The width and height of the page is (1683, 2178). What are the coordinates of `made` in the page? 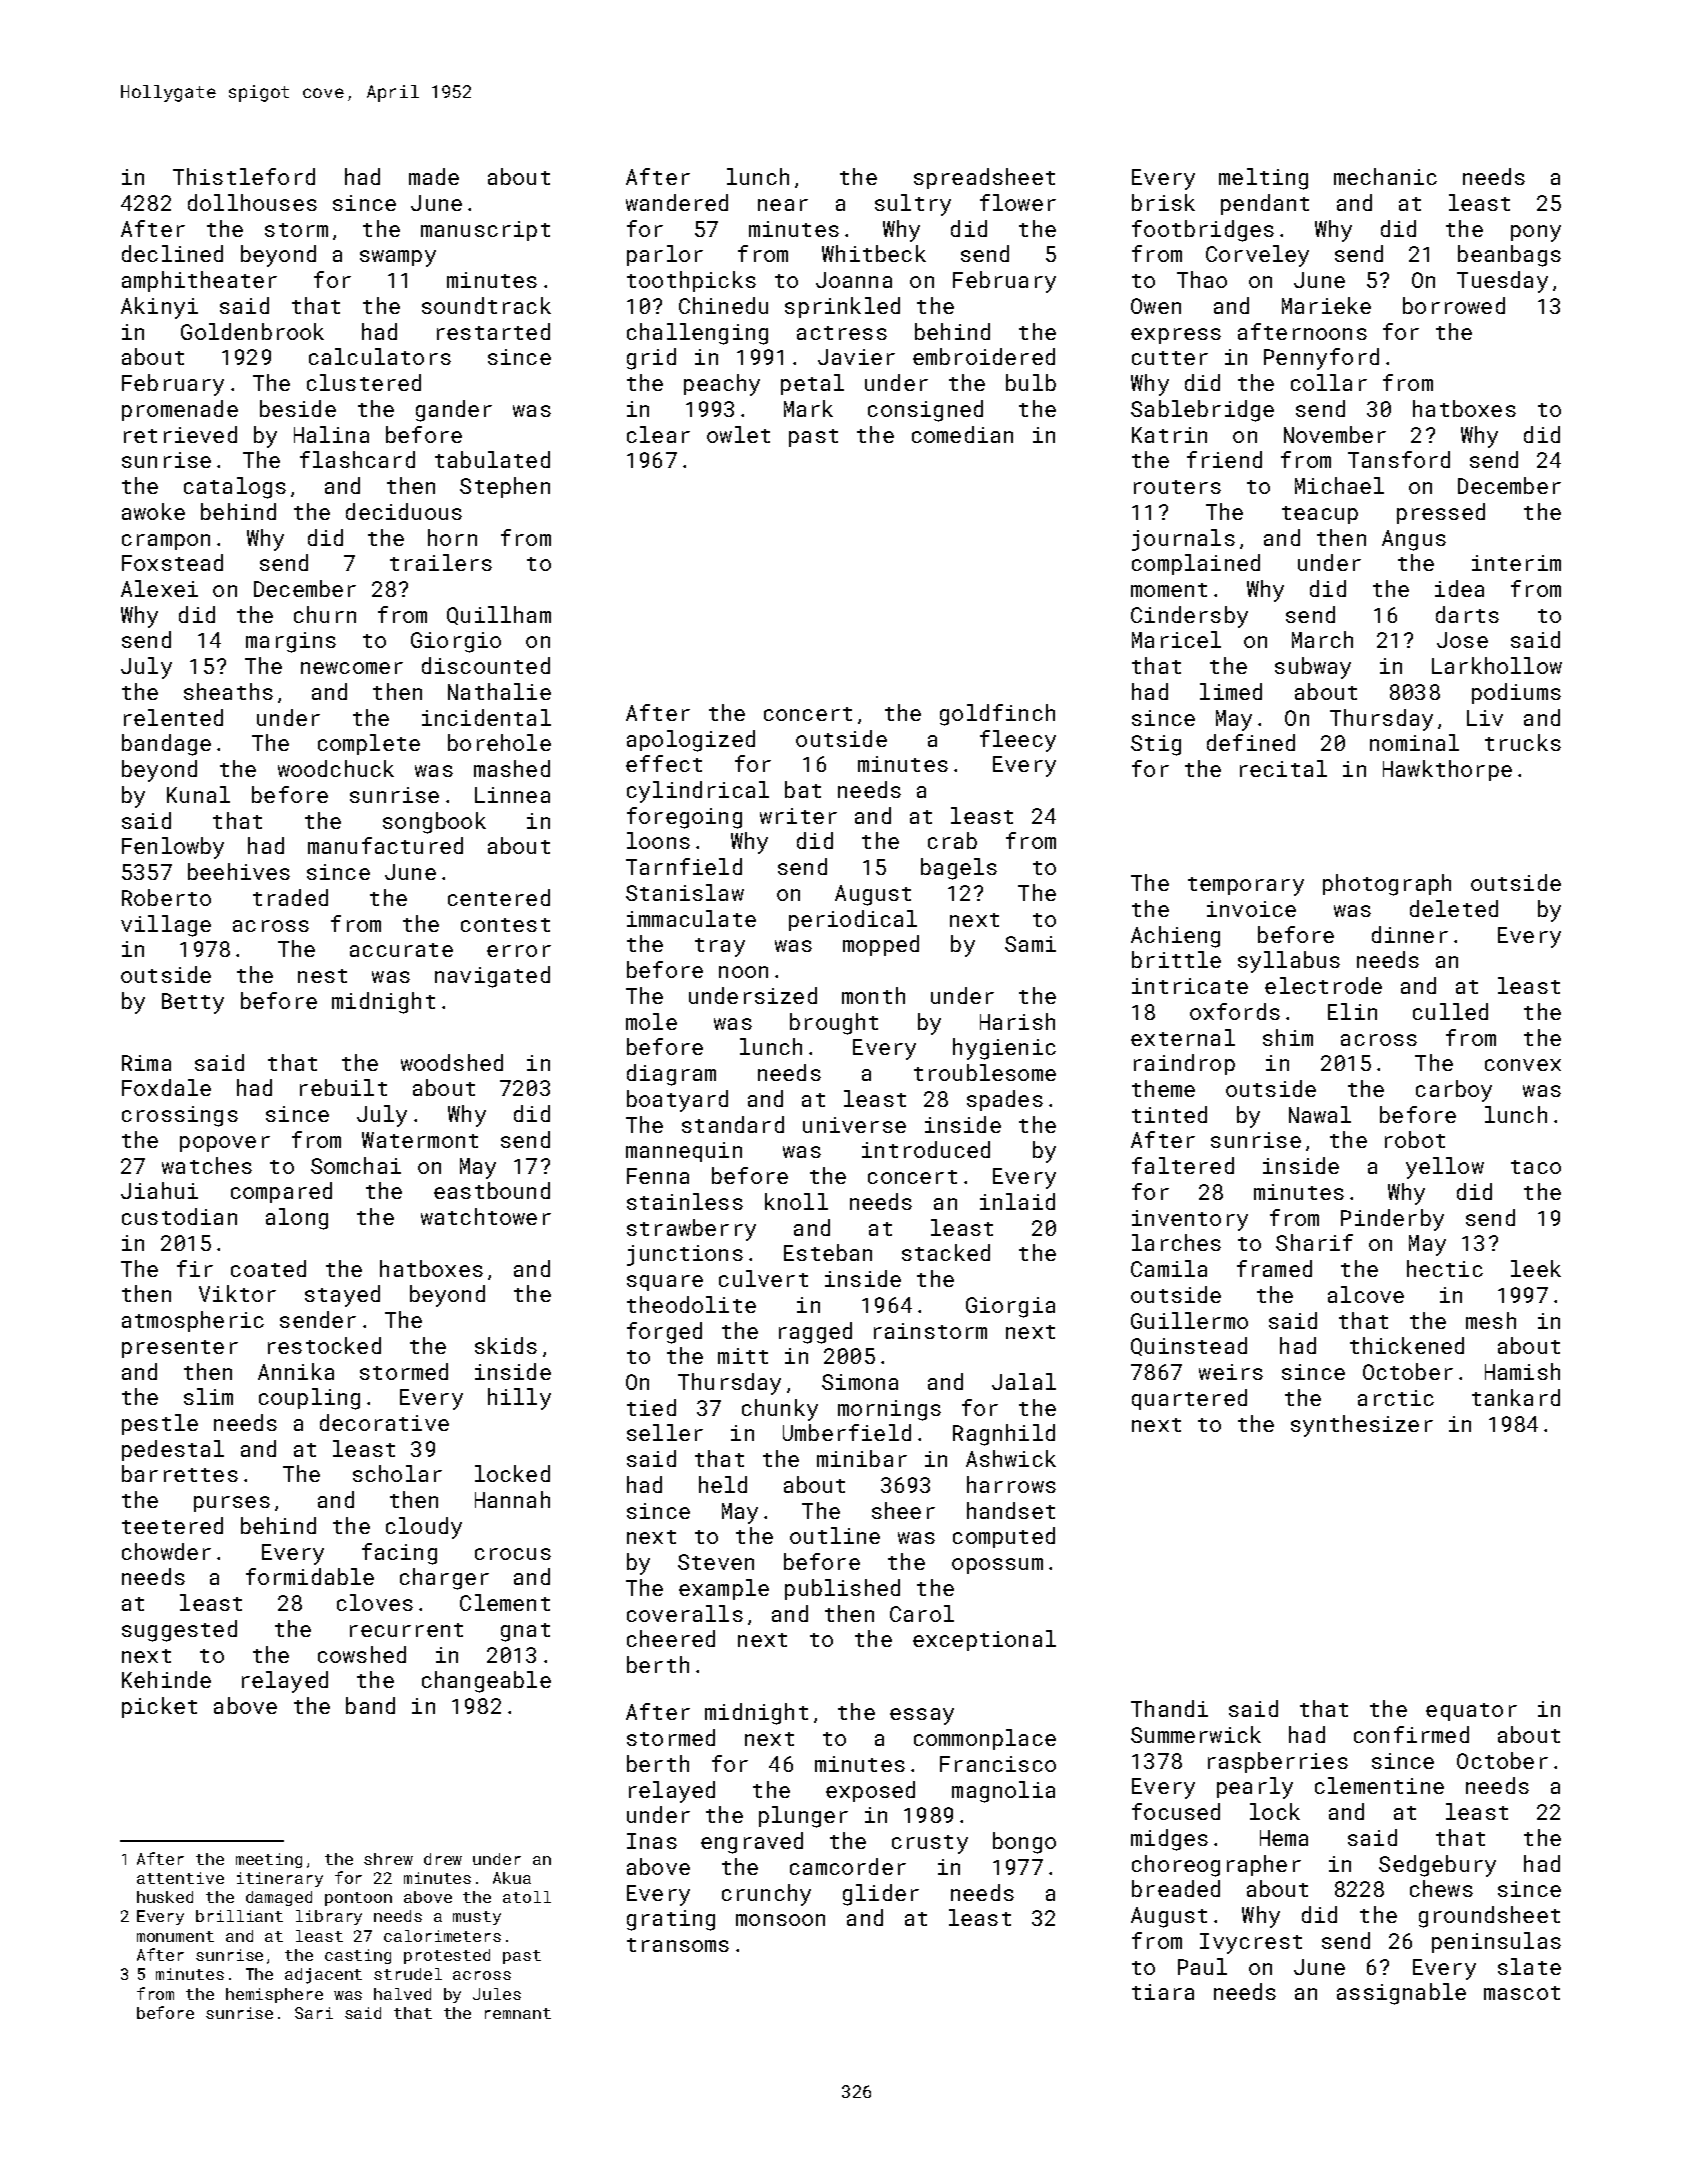 It's located at (434, 176).
